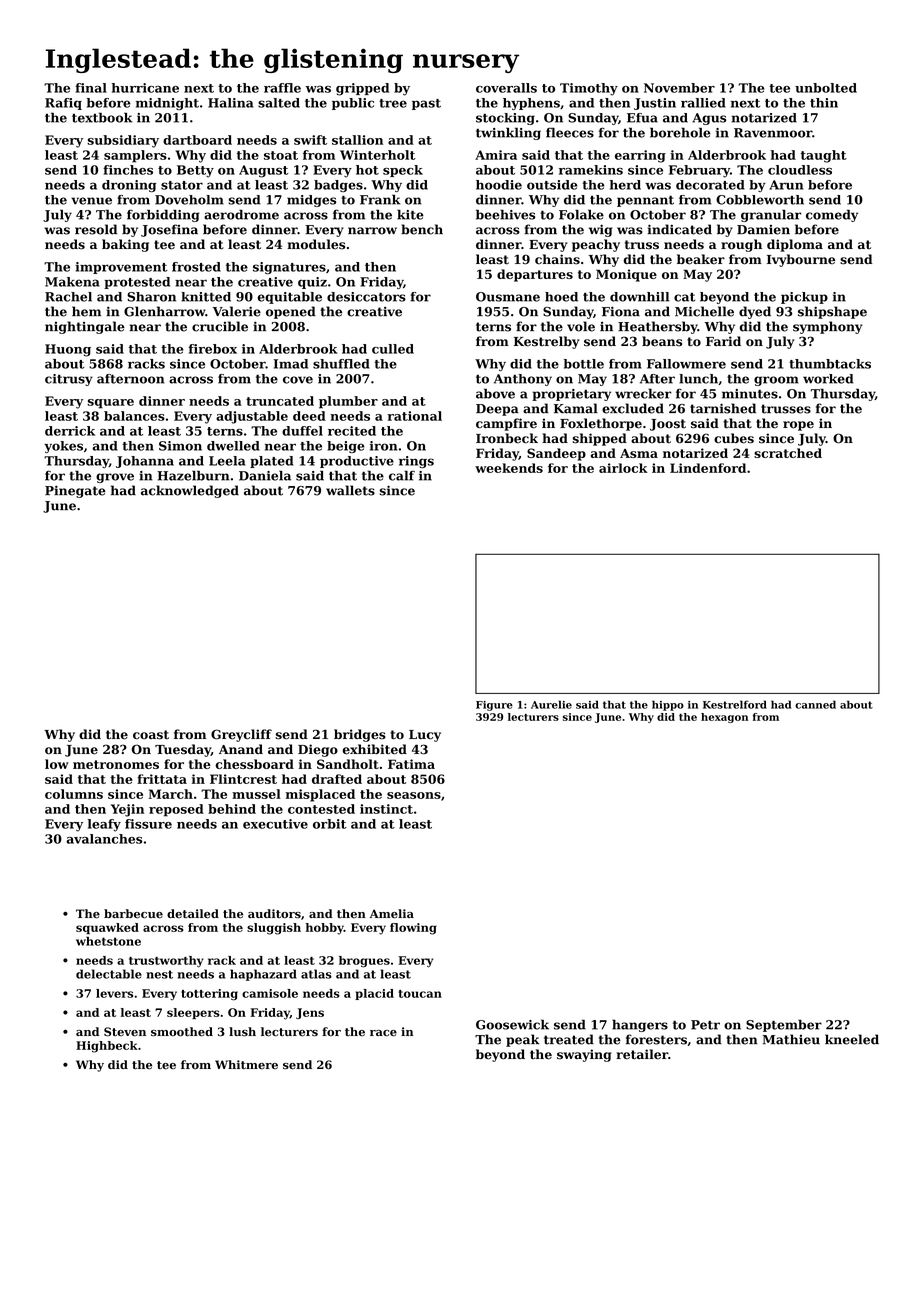  What do you see at coordinates (523, 380) in the image?
I see `Anthony` at bounding box center [523, 380].
